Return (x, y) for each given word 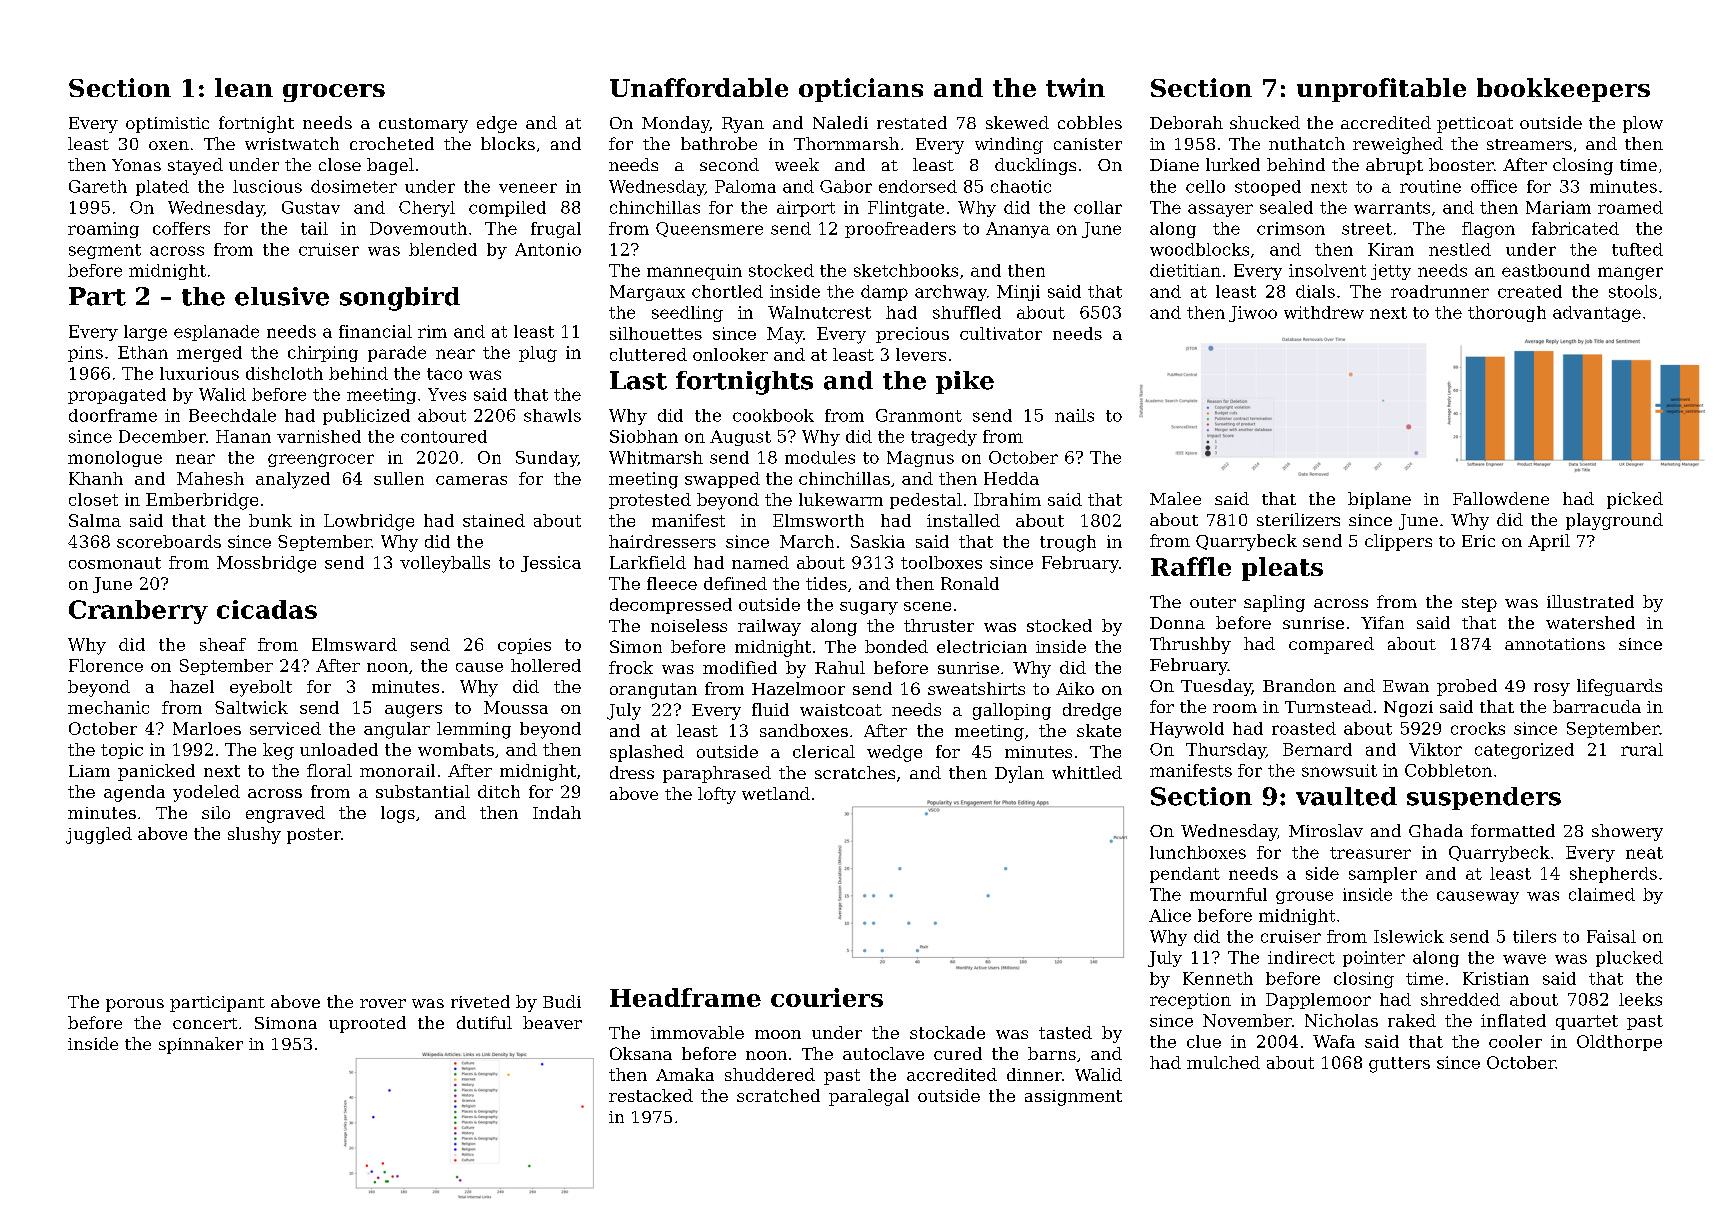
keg (278, 751)
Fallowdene (1501, 498)
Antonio (548, 249)
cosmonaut (115, 563)
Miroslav (1326, 830)
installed (963, 520)
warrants (1392, 208)
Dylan (1019, 774)
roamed (1630, 207)
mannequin (694, 272)
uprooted (367, 1024)
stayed (195, 166)
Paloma (745, 186)
